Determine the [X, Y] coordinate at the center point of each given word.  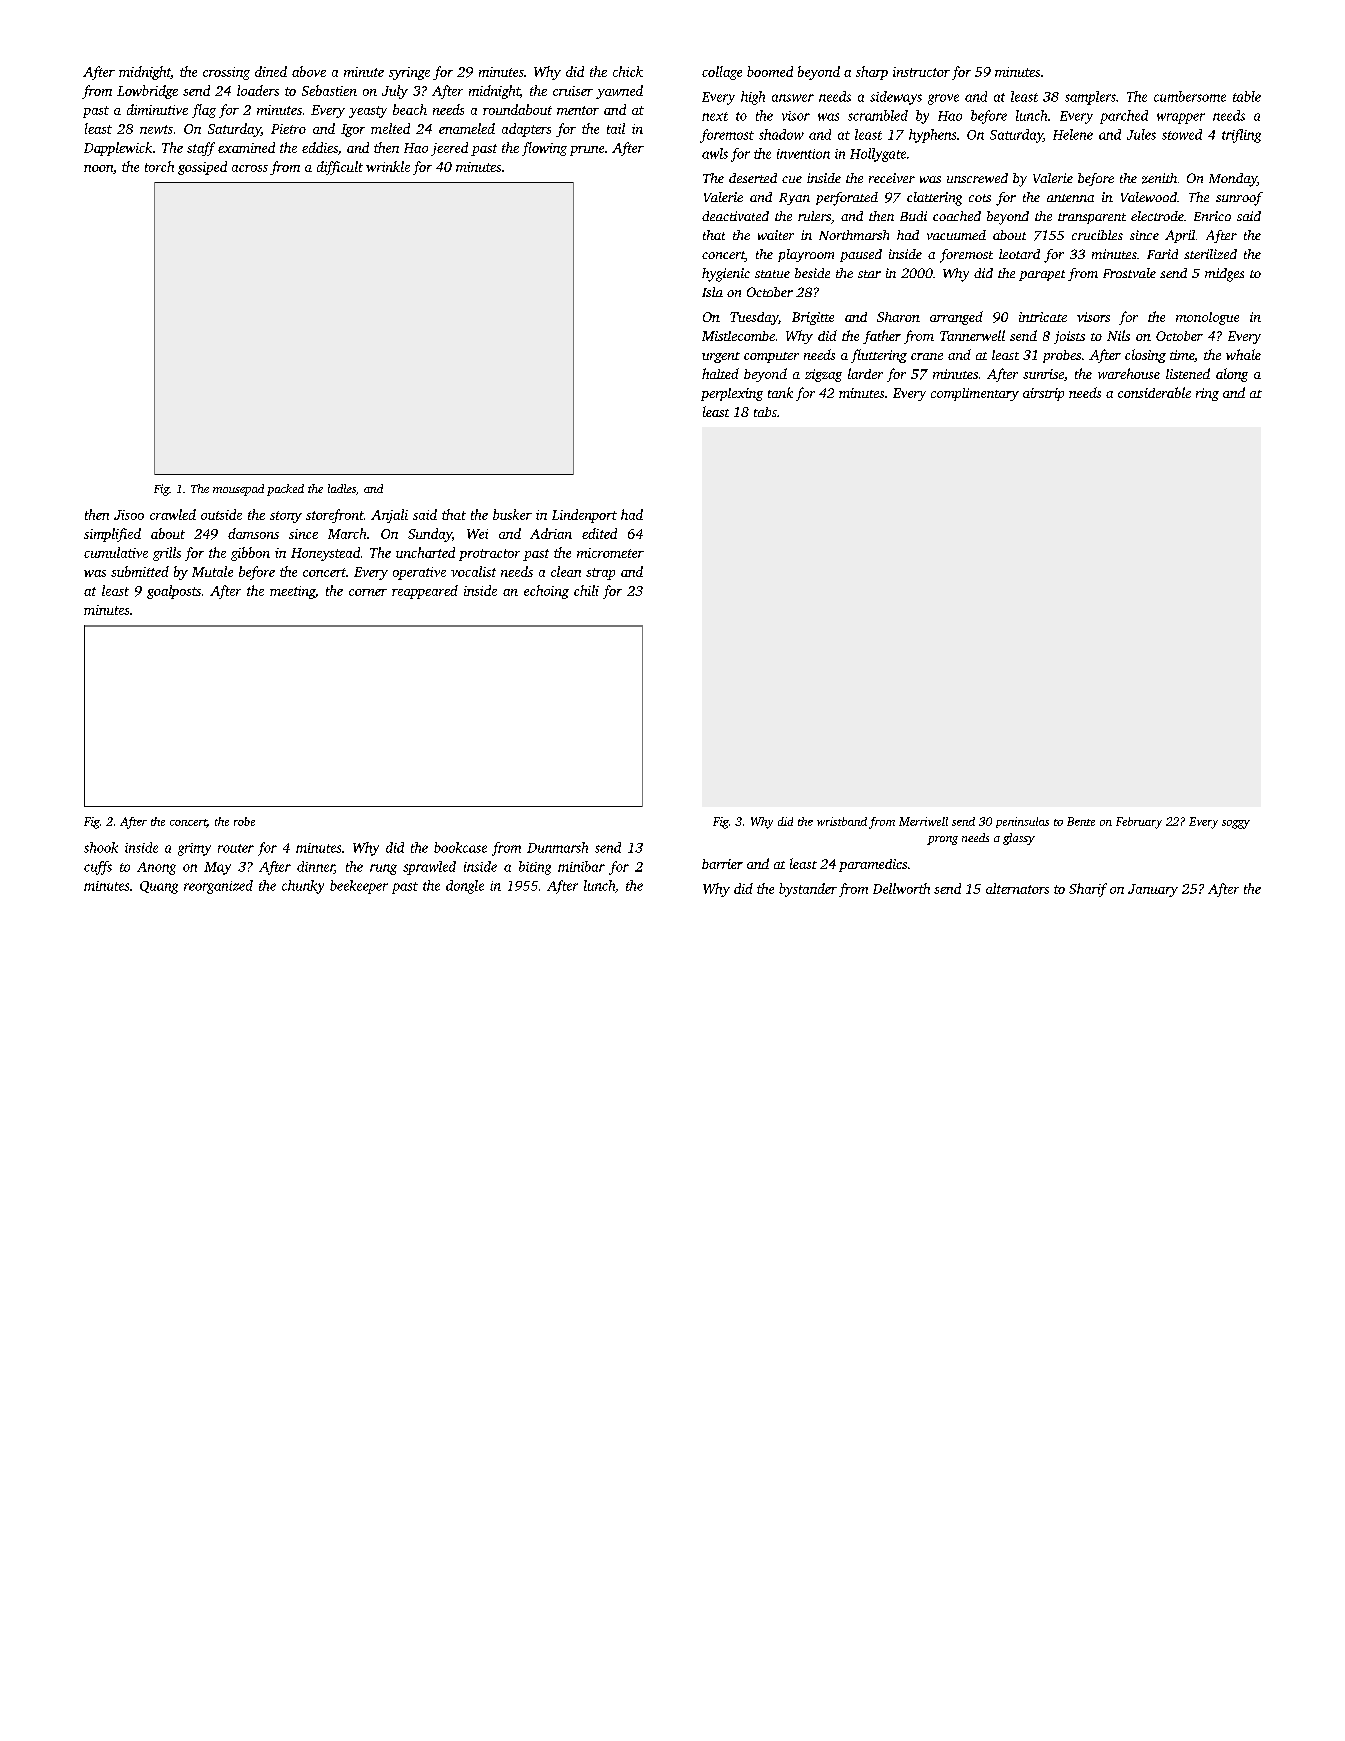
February [1139, 823]
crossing [226, 73]
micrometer [610, 553]
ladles [342, 488]
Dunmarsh [557, 847]
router [236, 848]
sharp [872, 73]
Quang [159, 887]
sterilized [1210, 254]
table [1247, 96]
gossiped [202, 168]
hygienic [726, 275]
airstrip [1043, 394]
